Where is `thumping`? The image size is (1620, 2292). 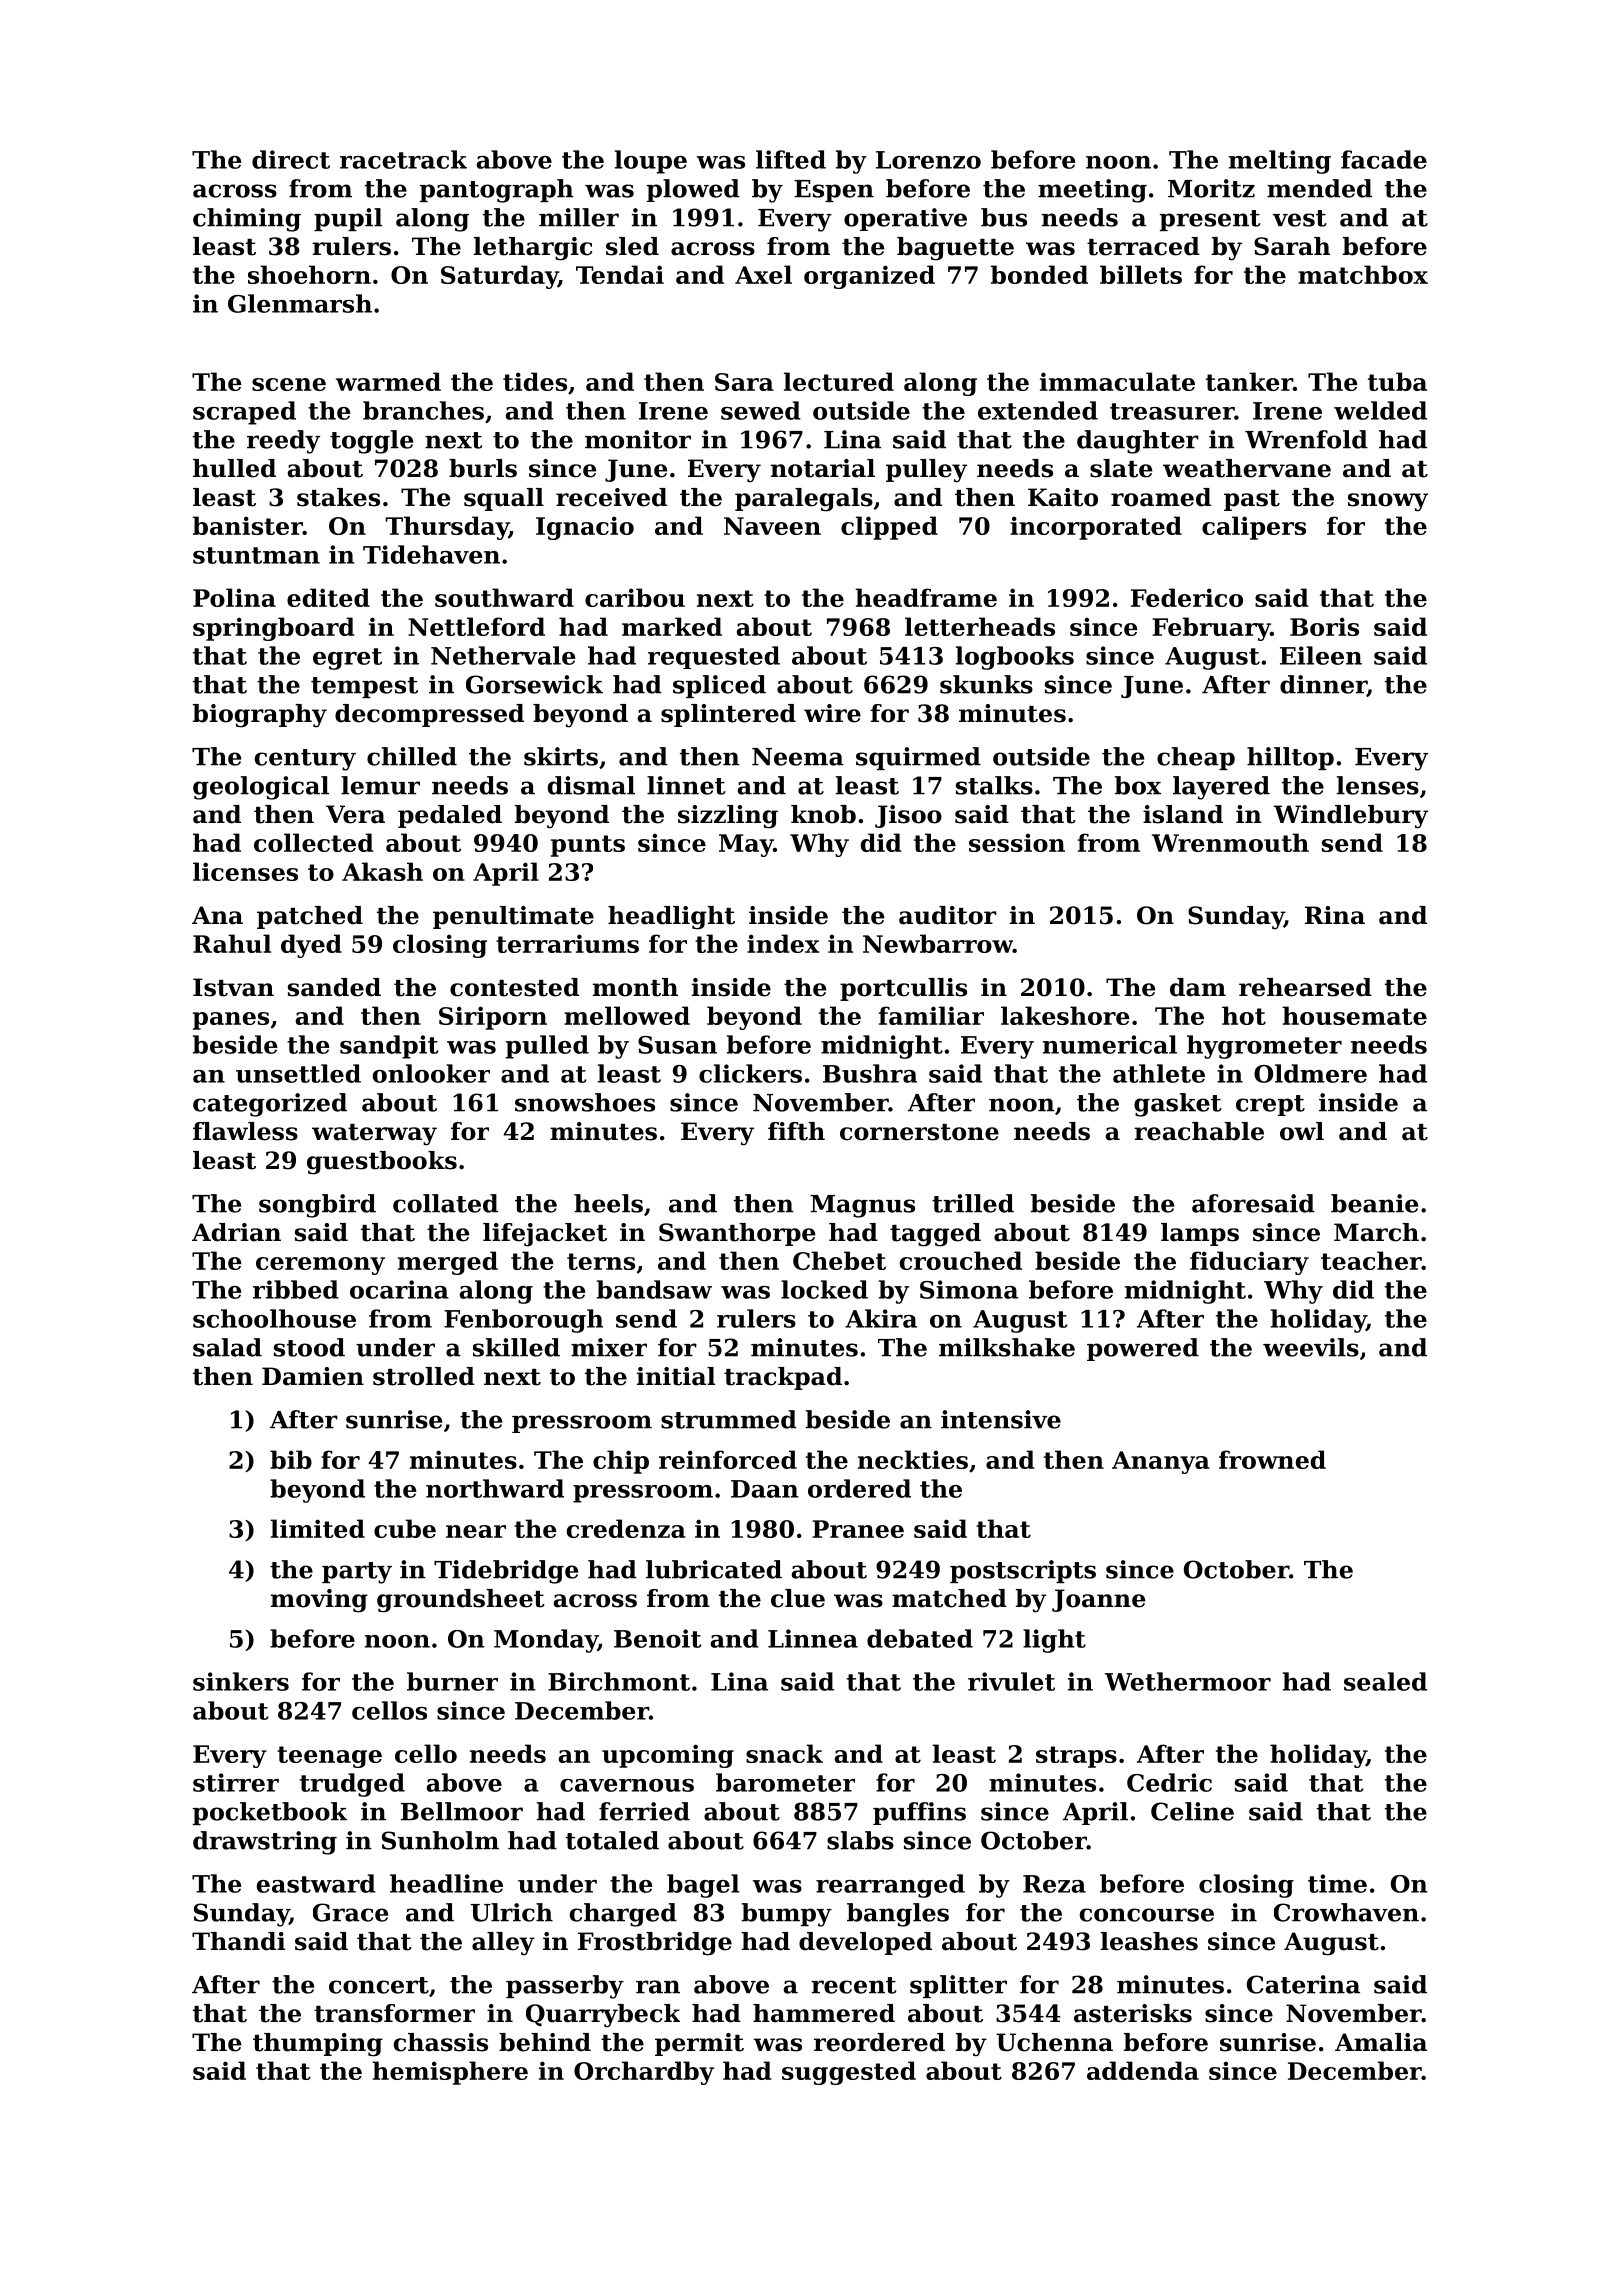
thumping is located at coordinates (318, 2045).
